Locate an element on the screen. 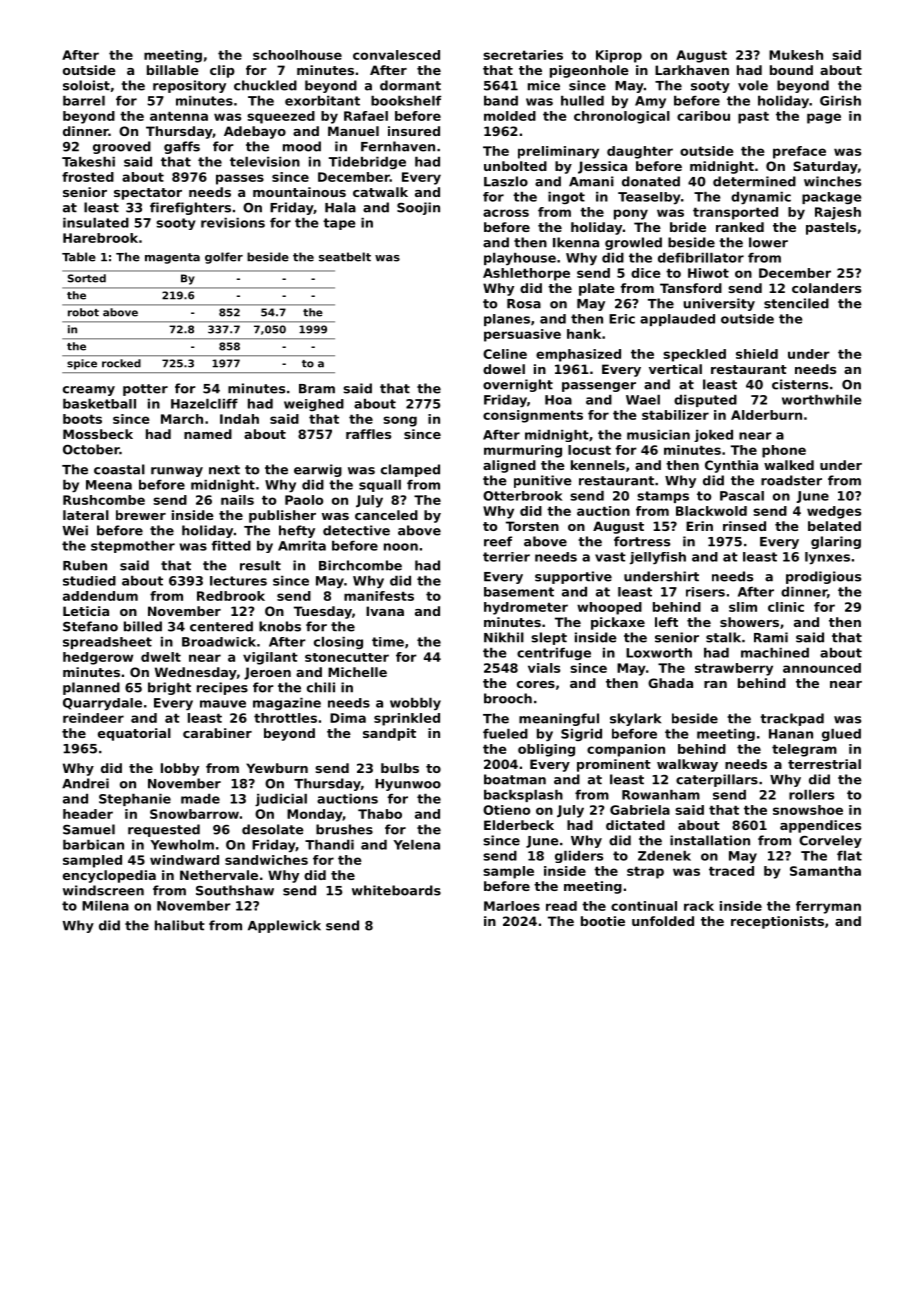  Michelle is located at coordinates (357, 672).
